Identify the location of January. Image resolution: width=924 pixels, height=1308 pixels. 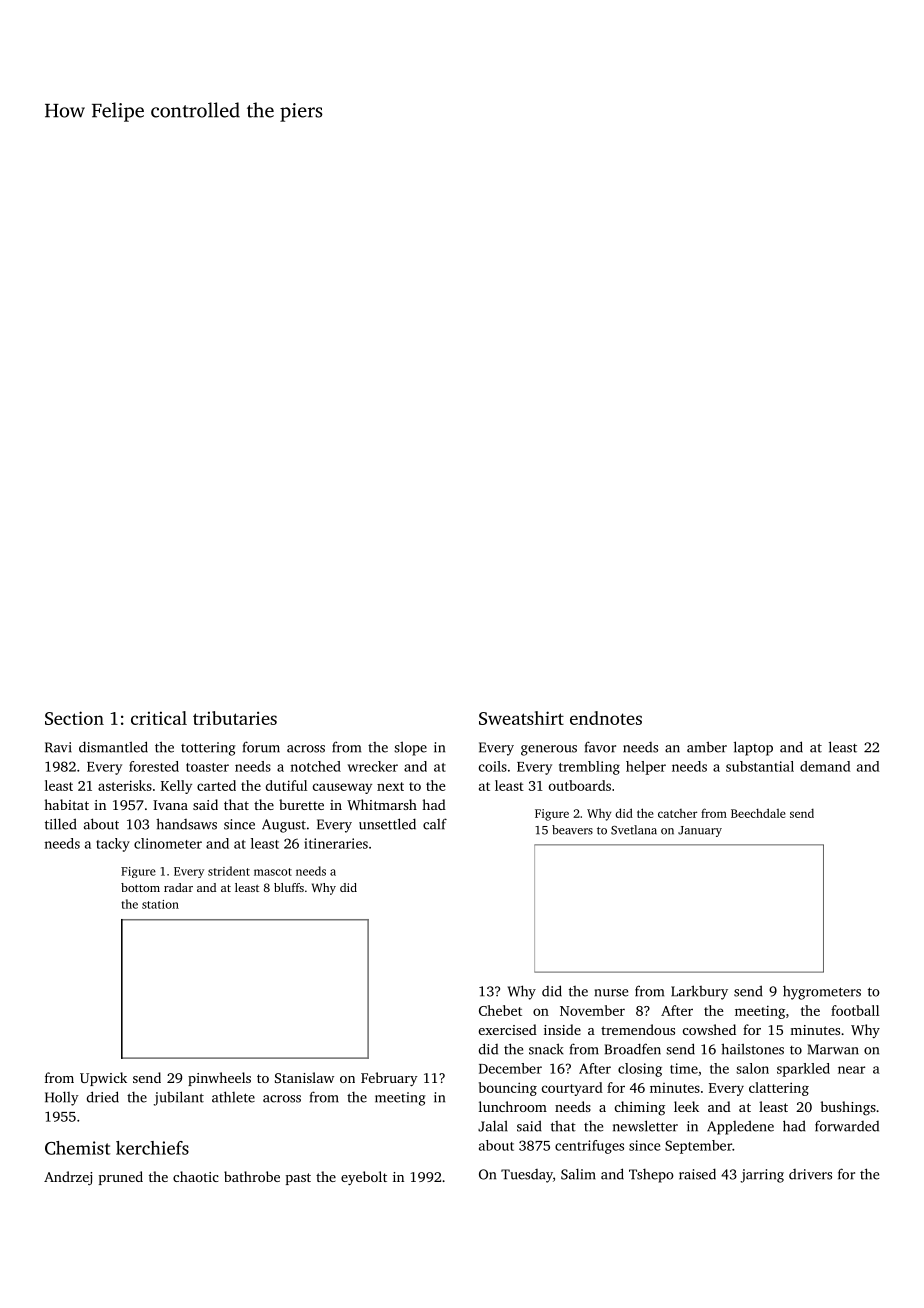
(700, 831).
